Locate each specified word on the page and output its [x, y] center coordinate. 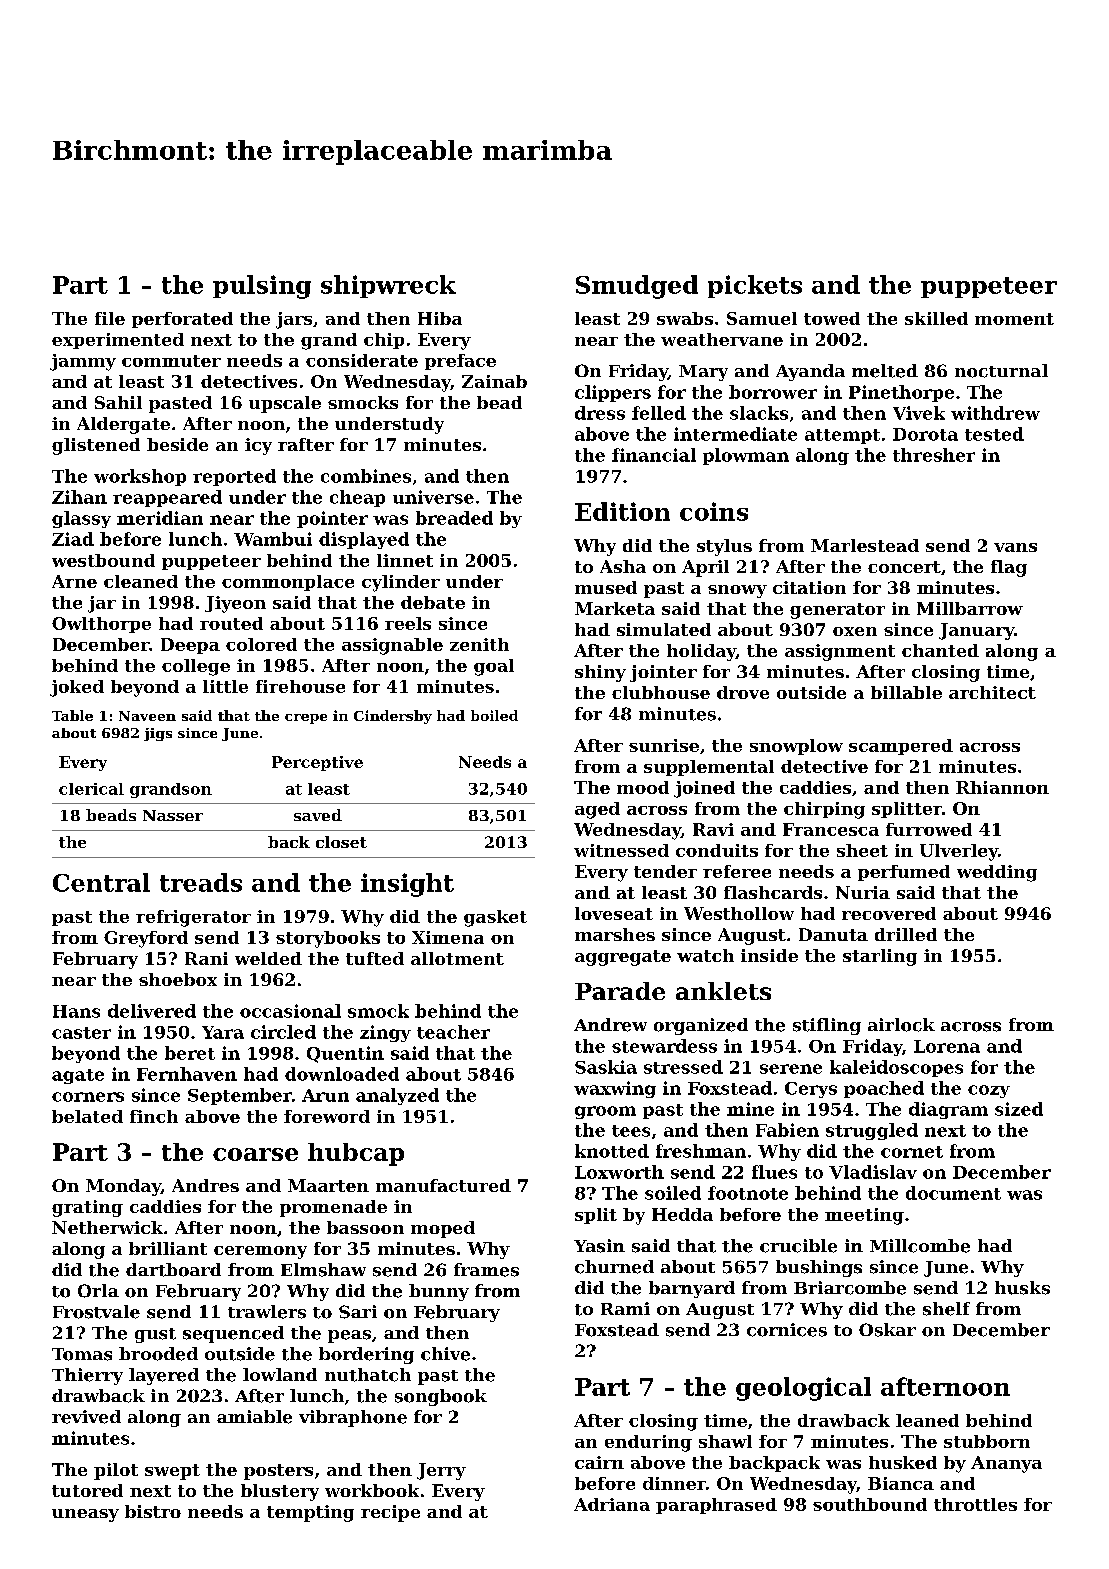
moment [1014, 319]
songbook [441, 1397]
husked [903, 1462]
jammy [83, 362]
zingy [385, 1033]
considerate [362, 360]
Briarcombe [850, 1288]
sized [1019, 1109]
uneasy [85, 1515]
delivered [152, 1011]
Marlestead [865, 545]
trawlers [267, 1312]
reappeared [167, 498]
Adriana [612, 1504]
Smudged [637, 287]
